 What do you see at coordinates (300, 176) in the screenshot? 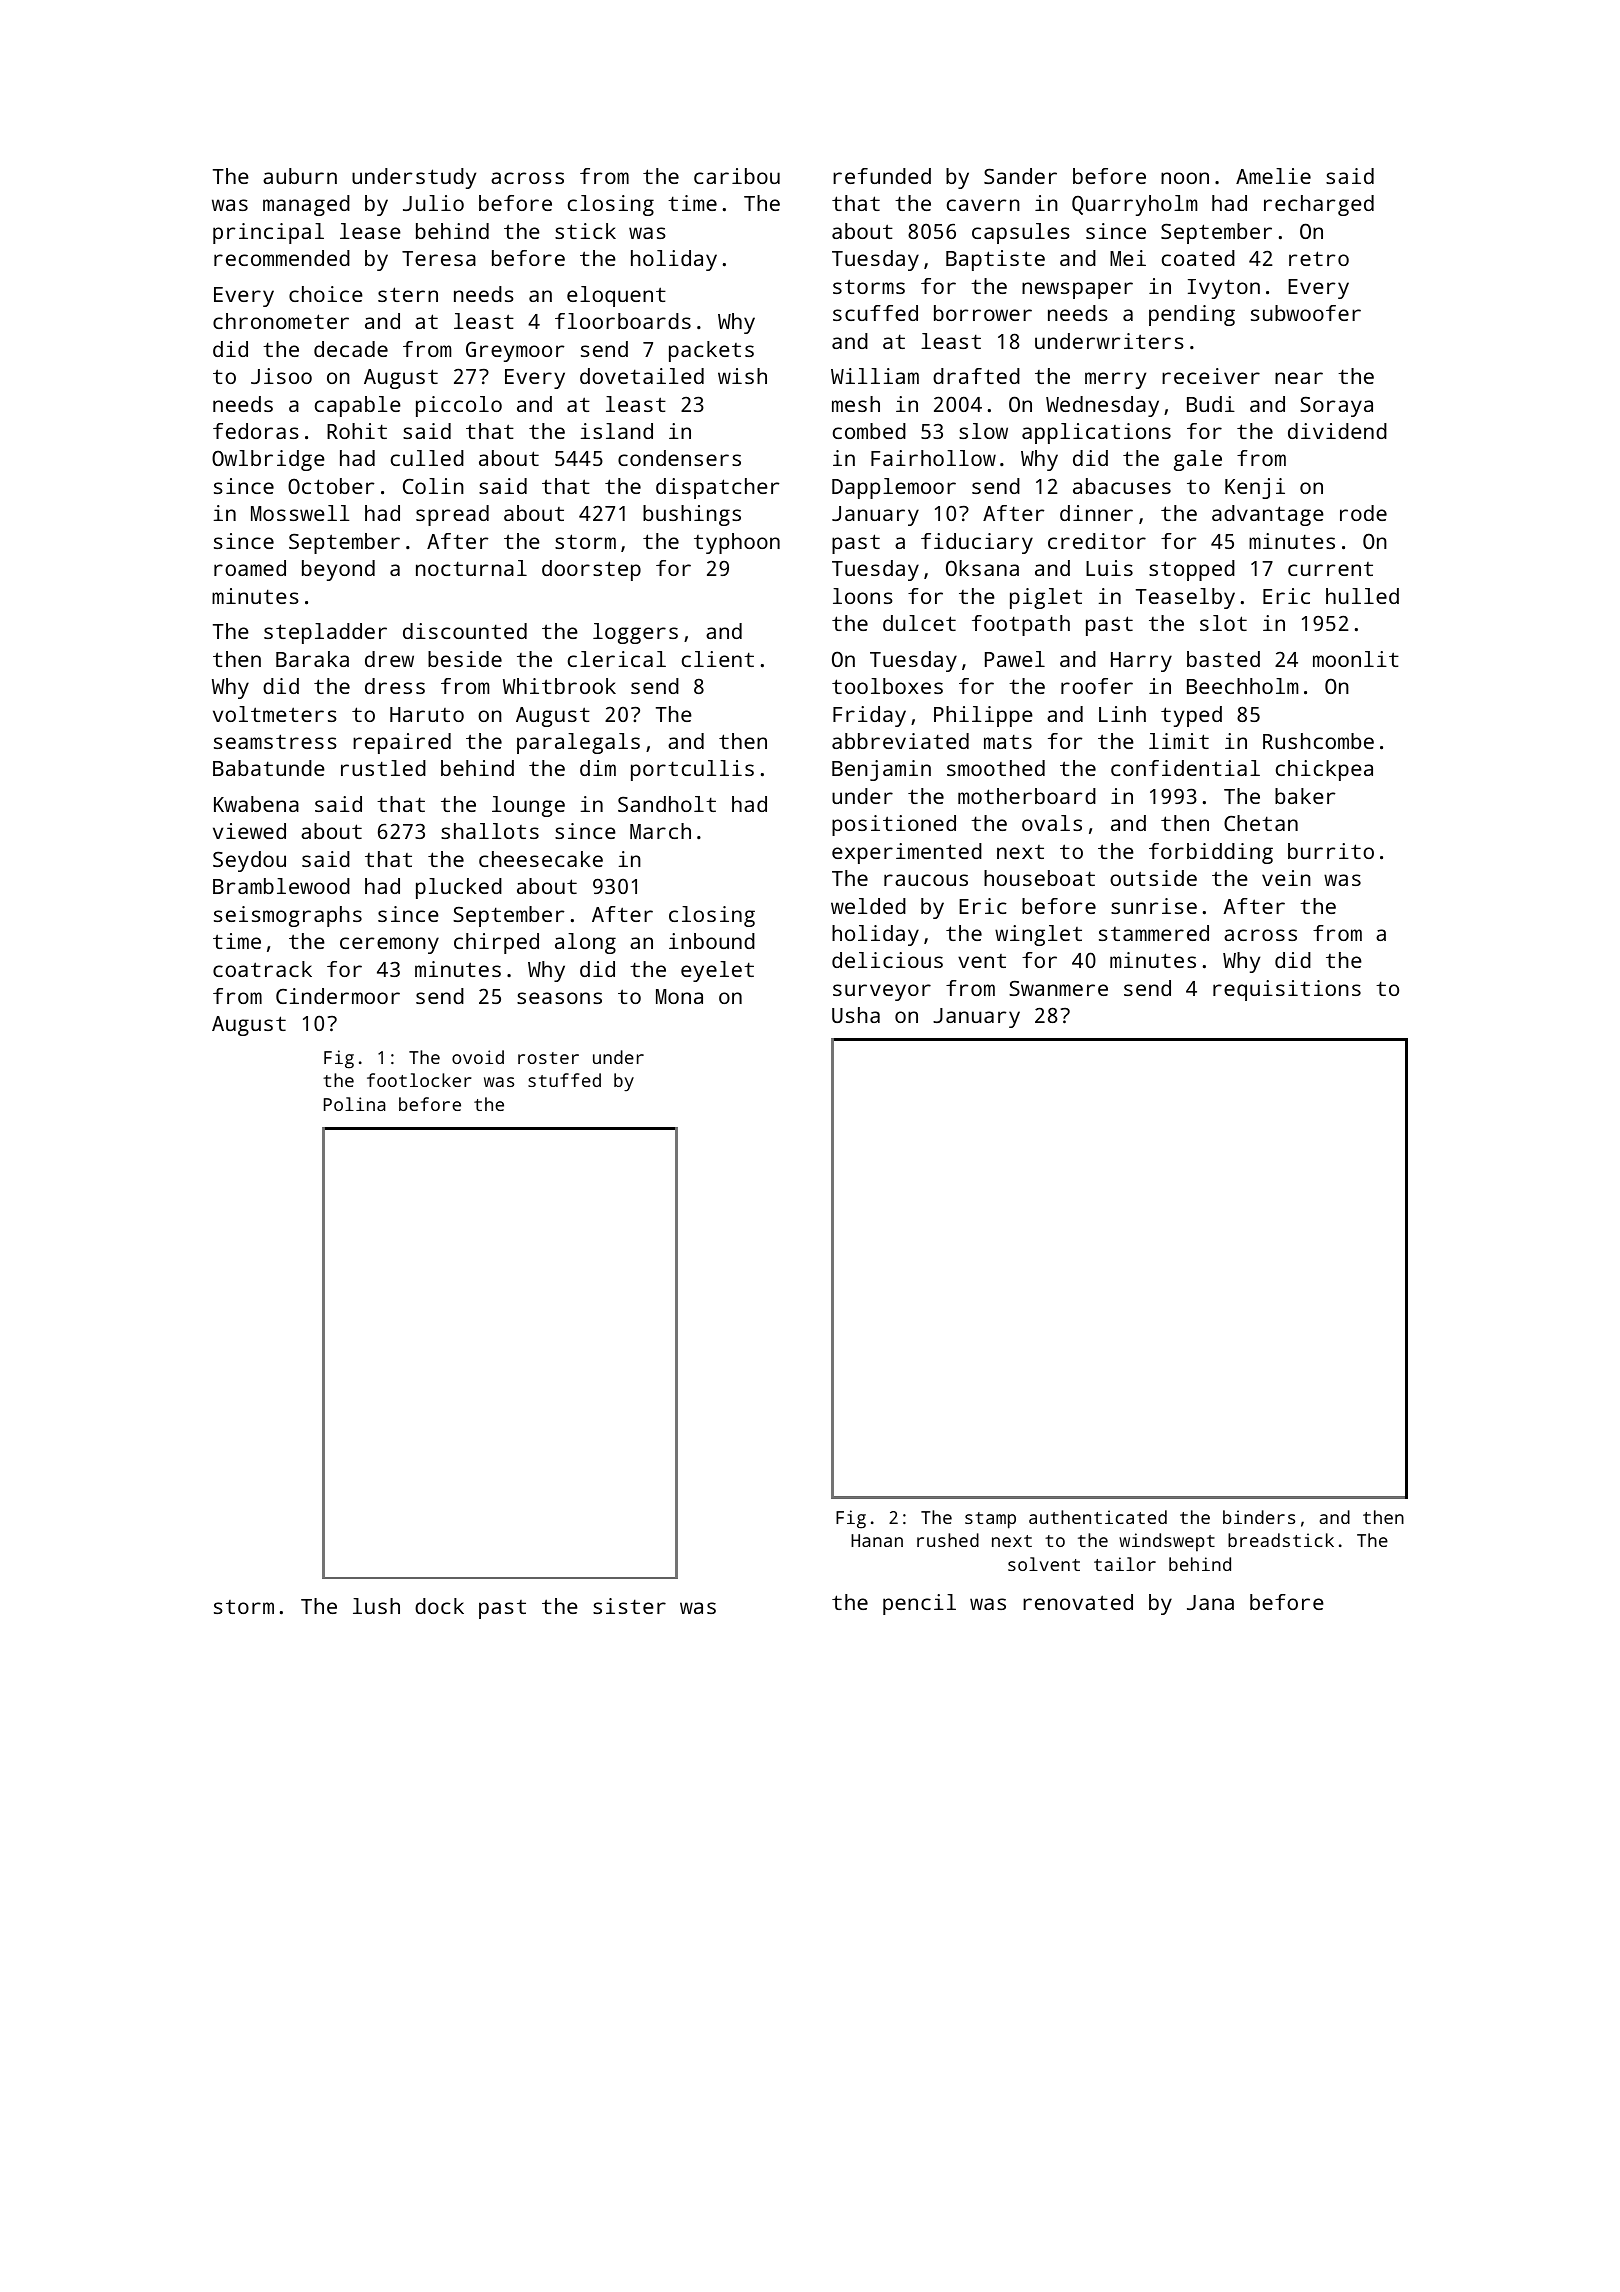
I see `auburn` at bounding box center [300, 176].
